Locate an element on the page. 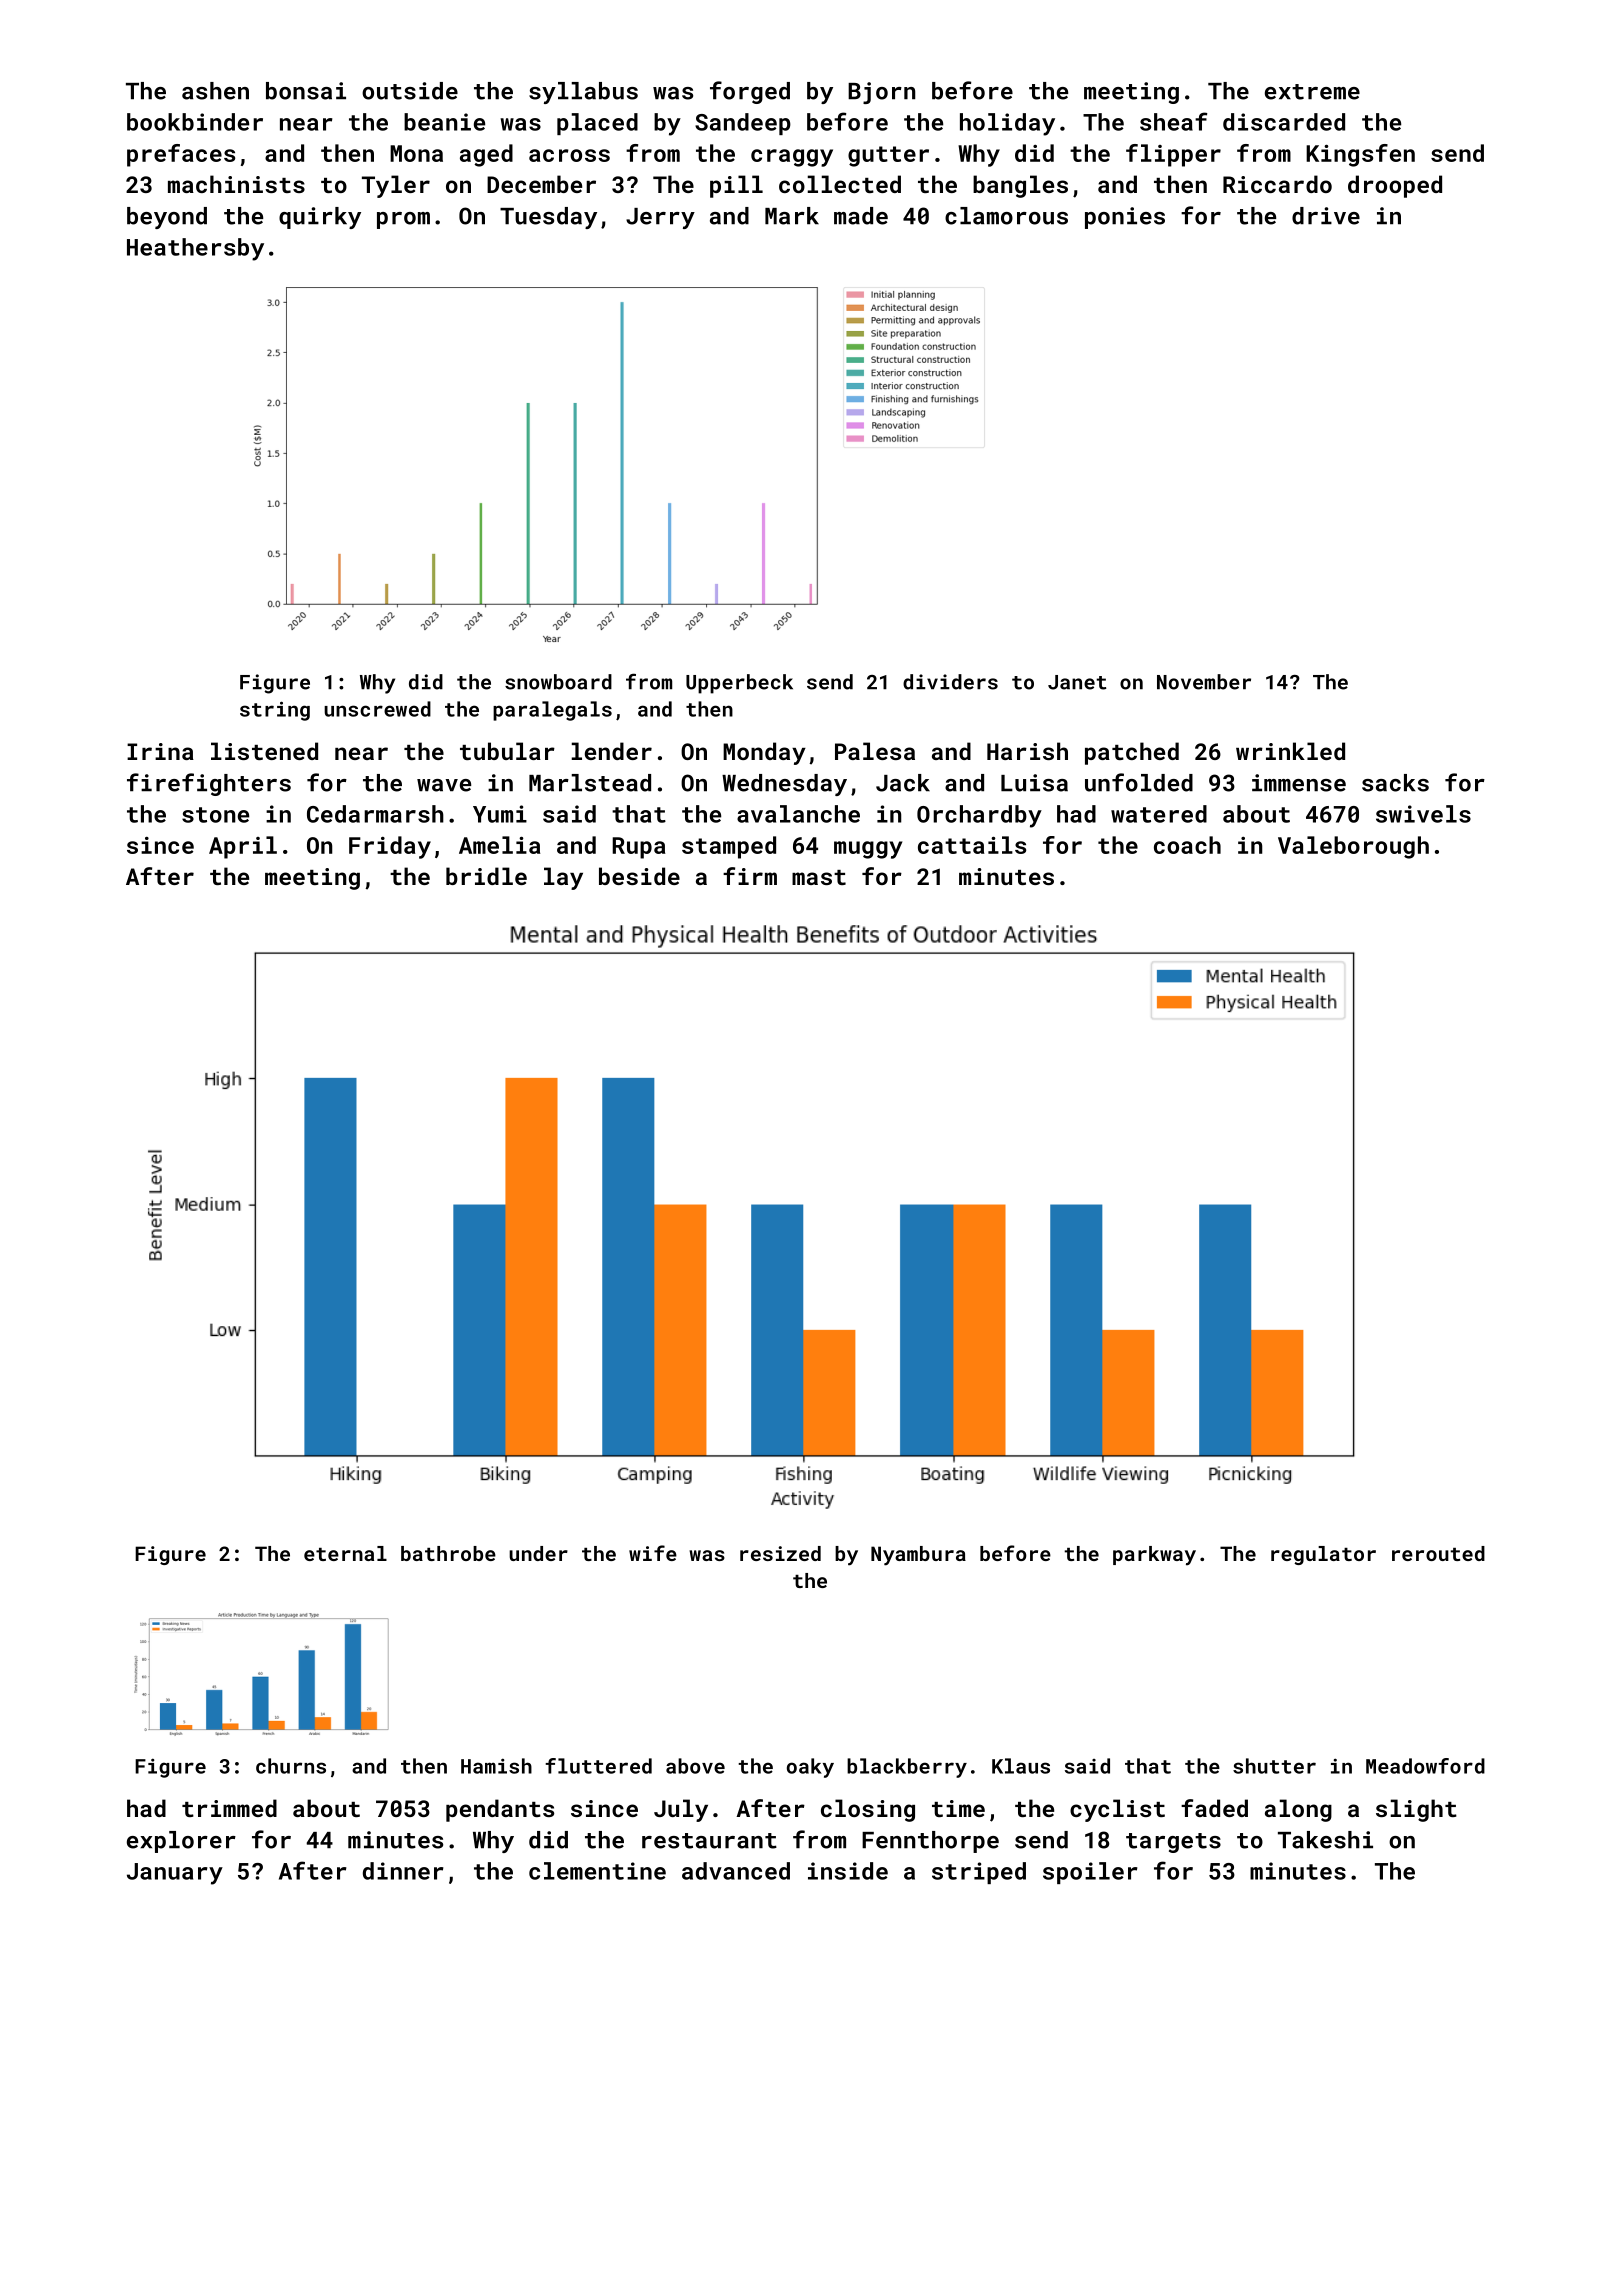 The height and width of the page is (2292, 1620). Cedarmarsh is located at coordinates (375, 814).
